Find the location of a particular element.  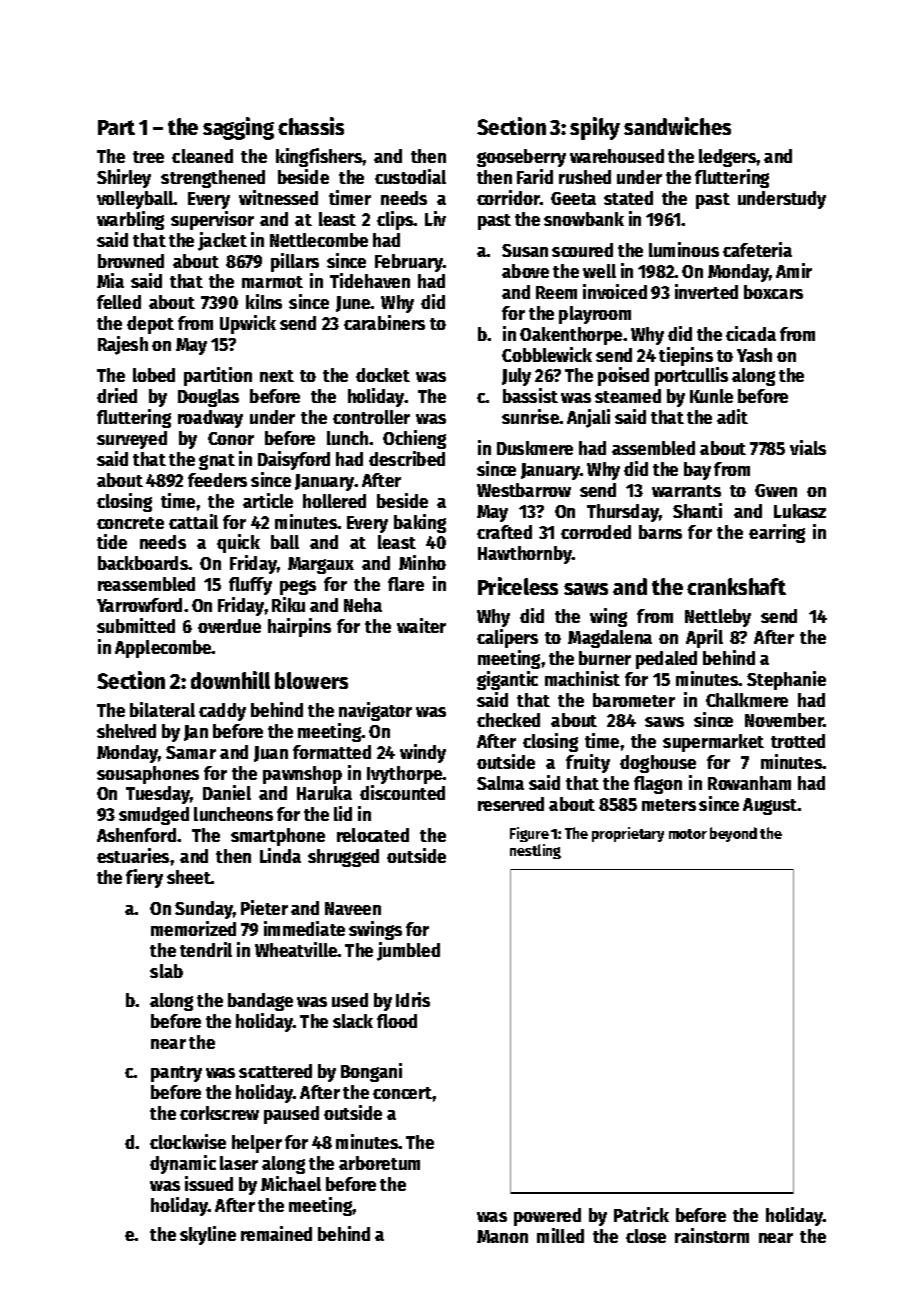

snowbank is located at coordinates (584, 219).
